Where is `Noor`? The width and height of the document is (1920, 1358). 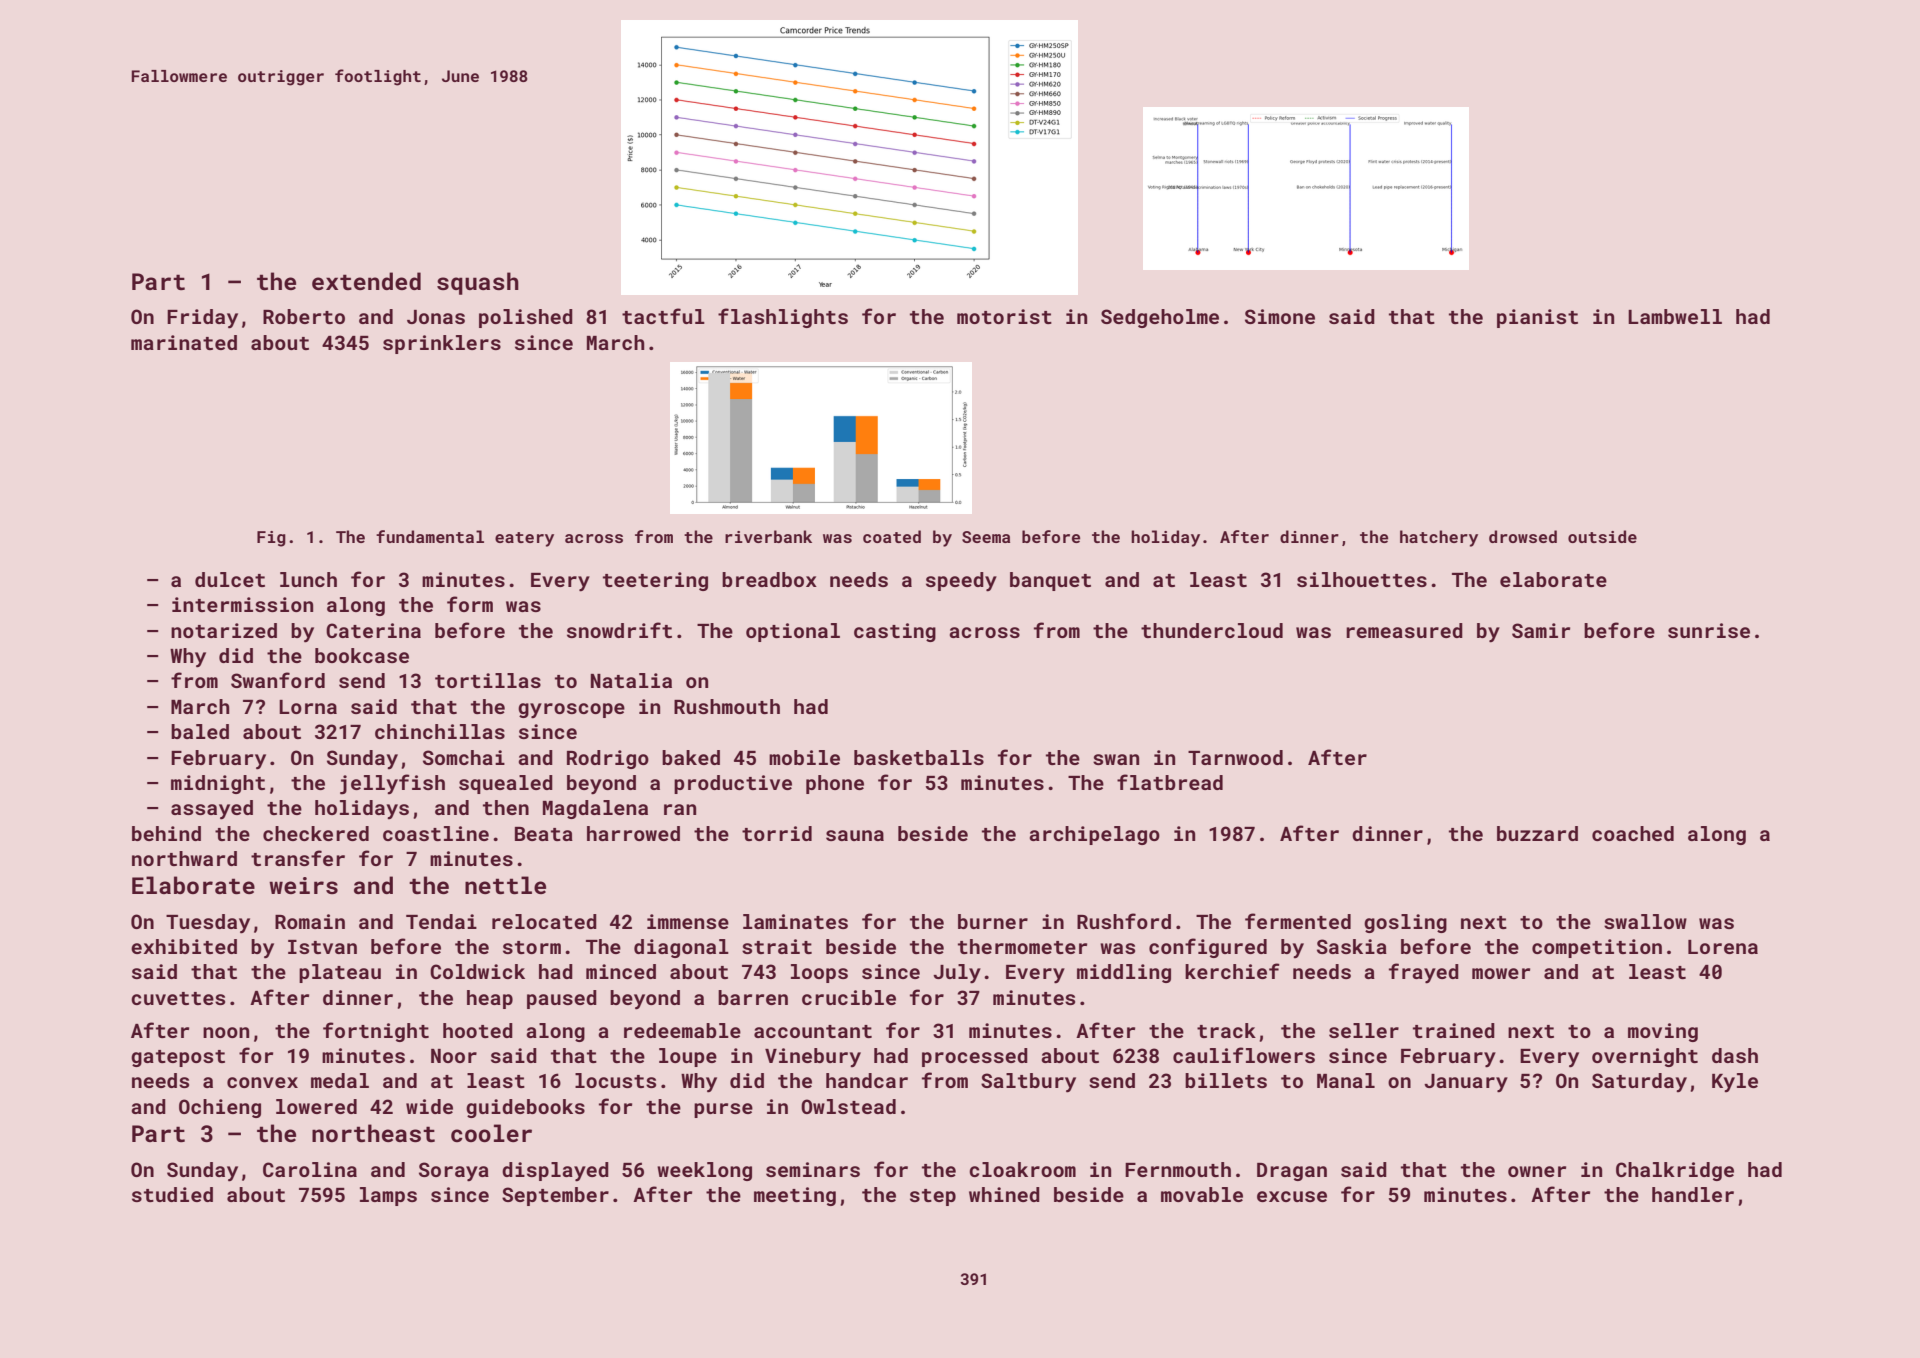 Noor is located at coordinates (454, 1056).
